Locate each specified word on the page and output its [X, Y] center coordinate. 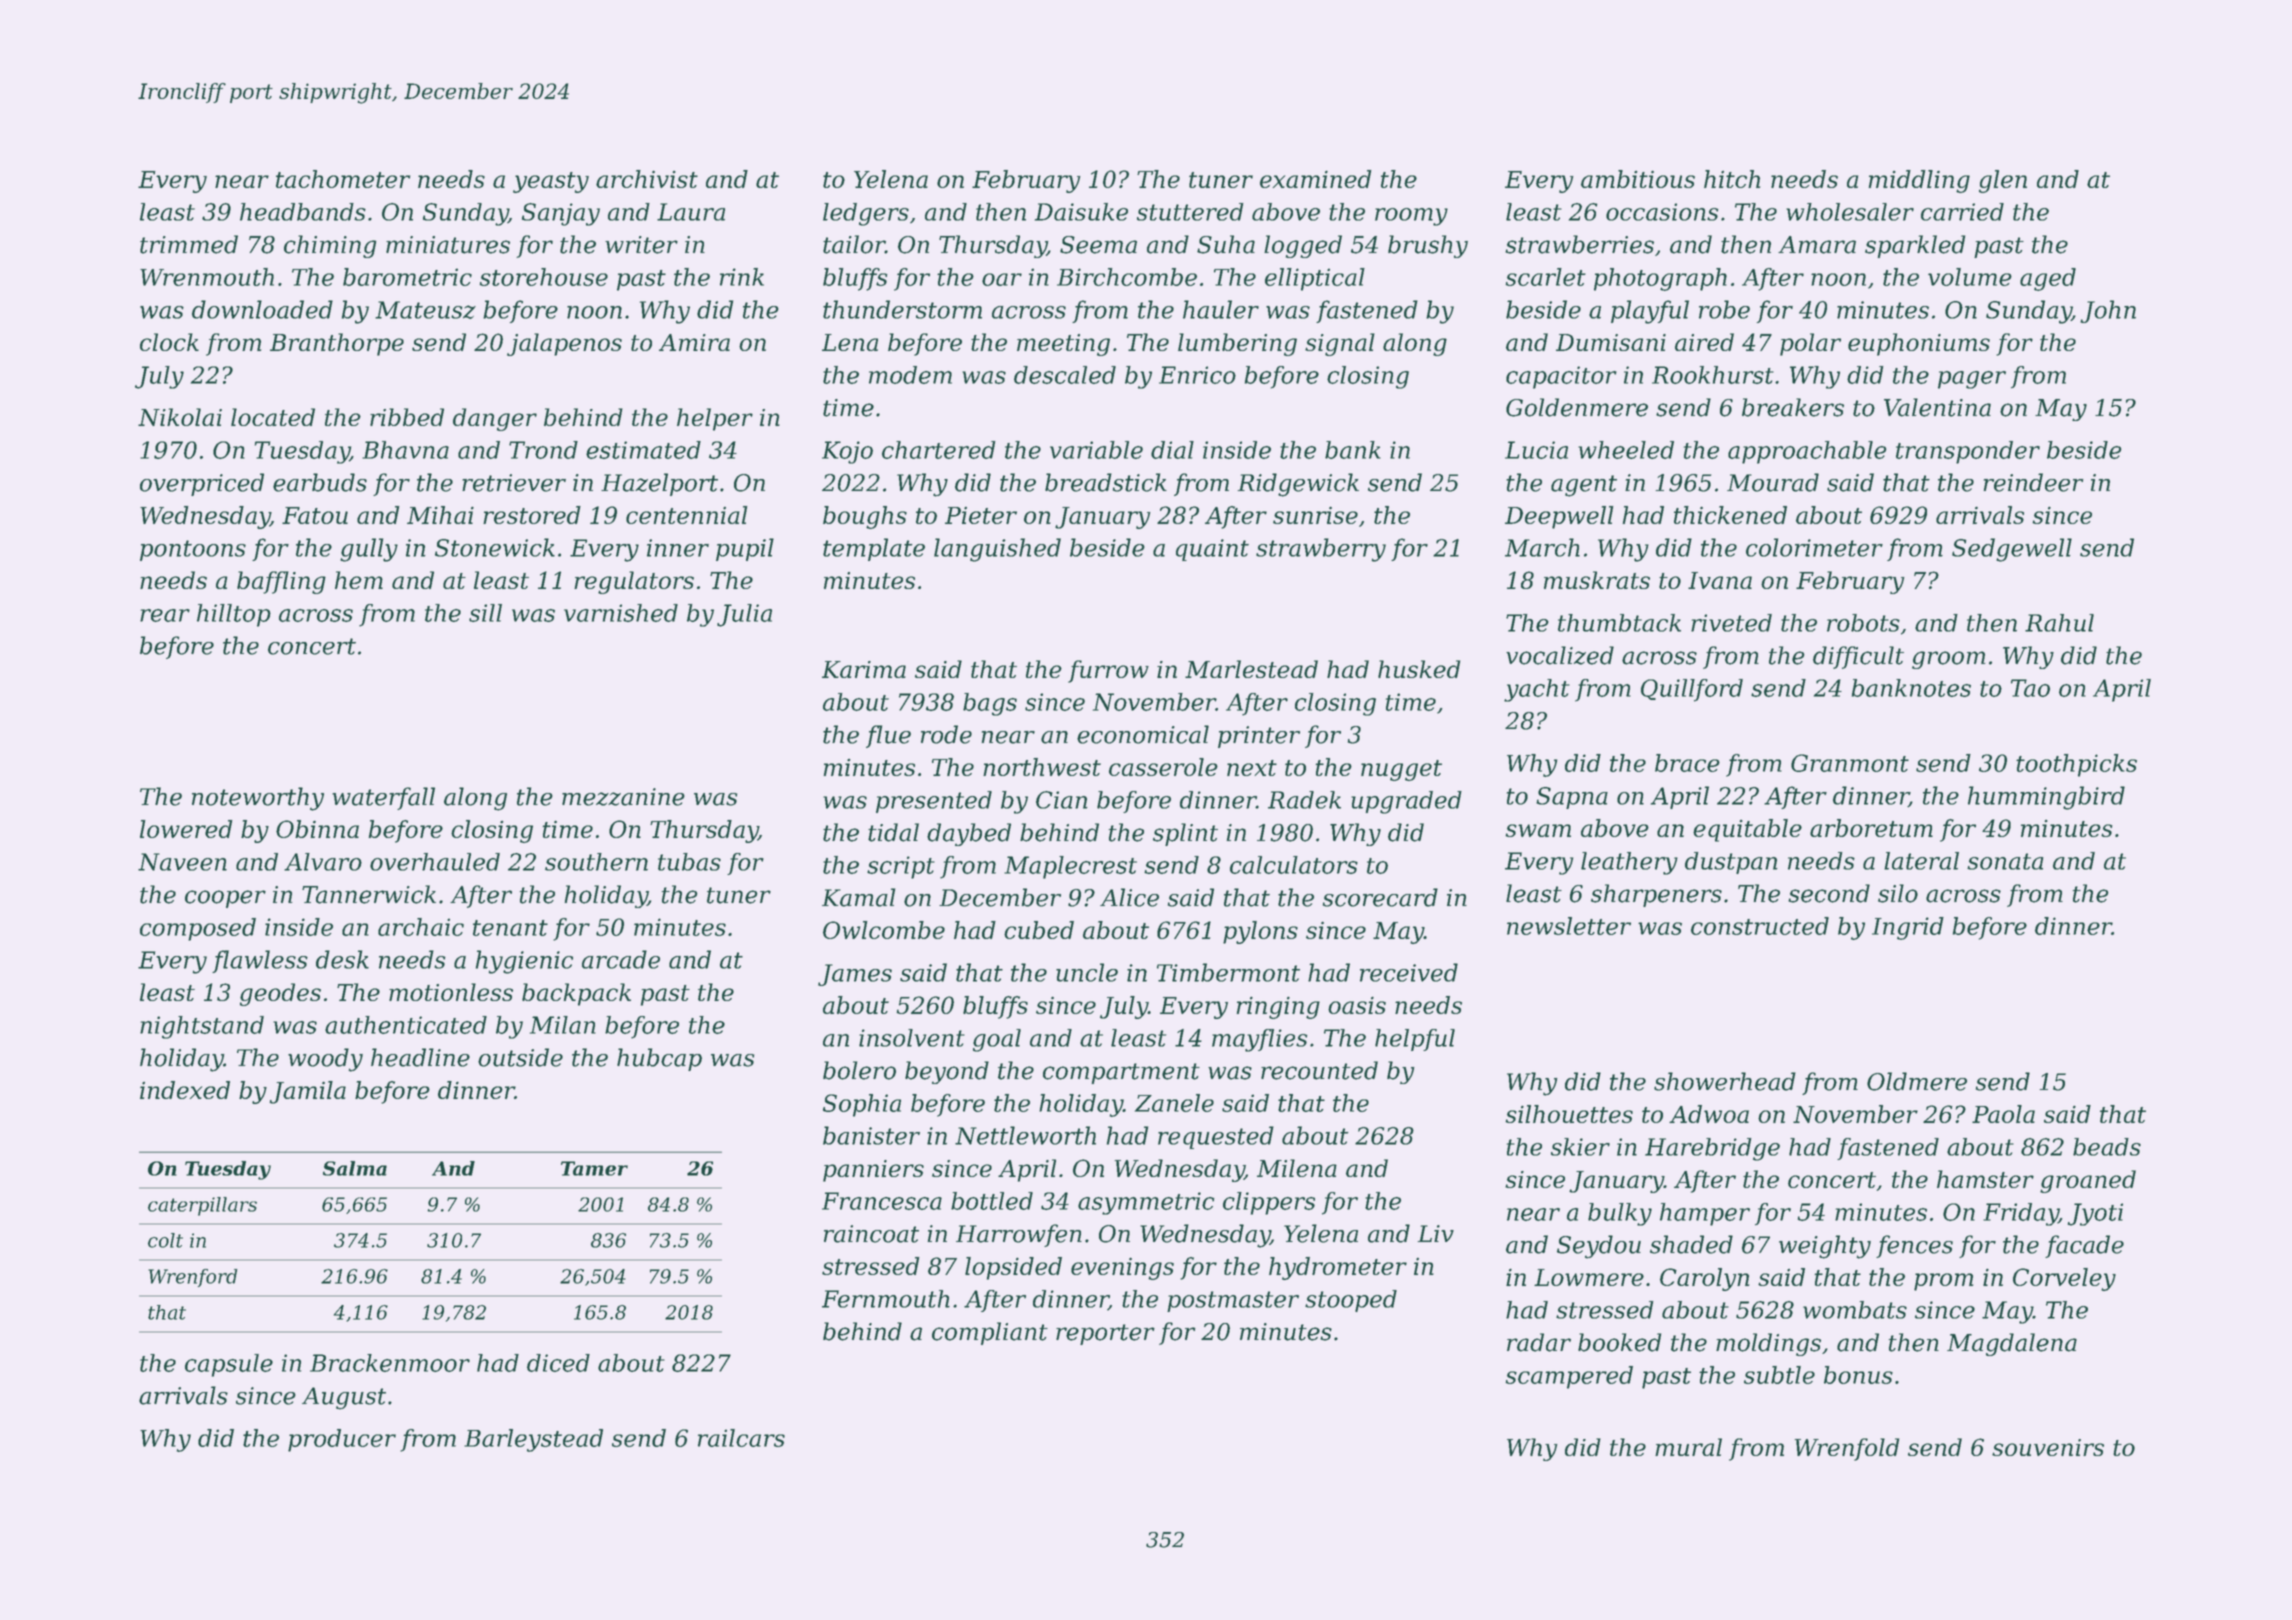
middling [1919, 181]
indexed [185, 1090]
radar [1539, 1342]
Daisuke [1081, 212]
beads [2107, 1147]
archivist [647, 179]
